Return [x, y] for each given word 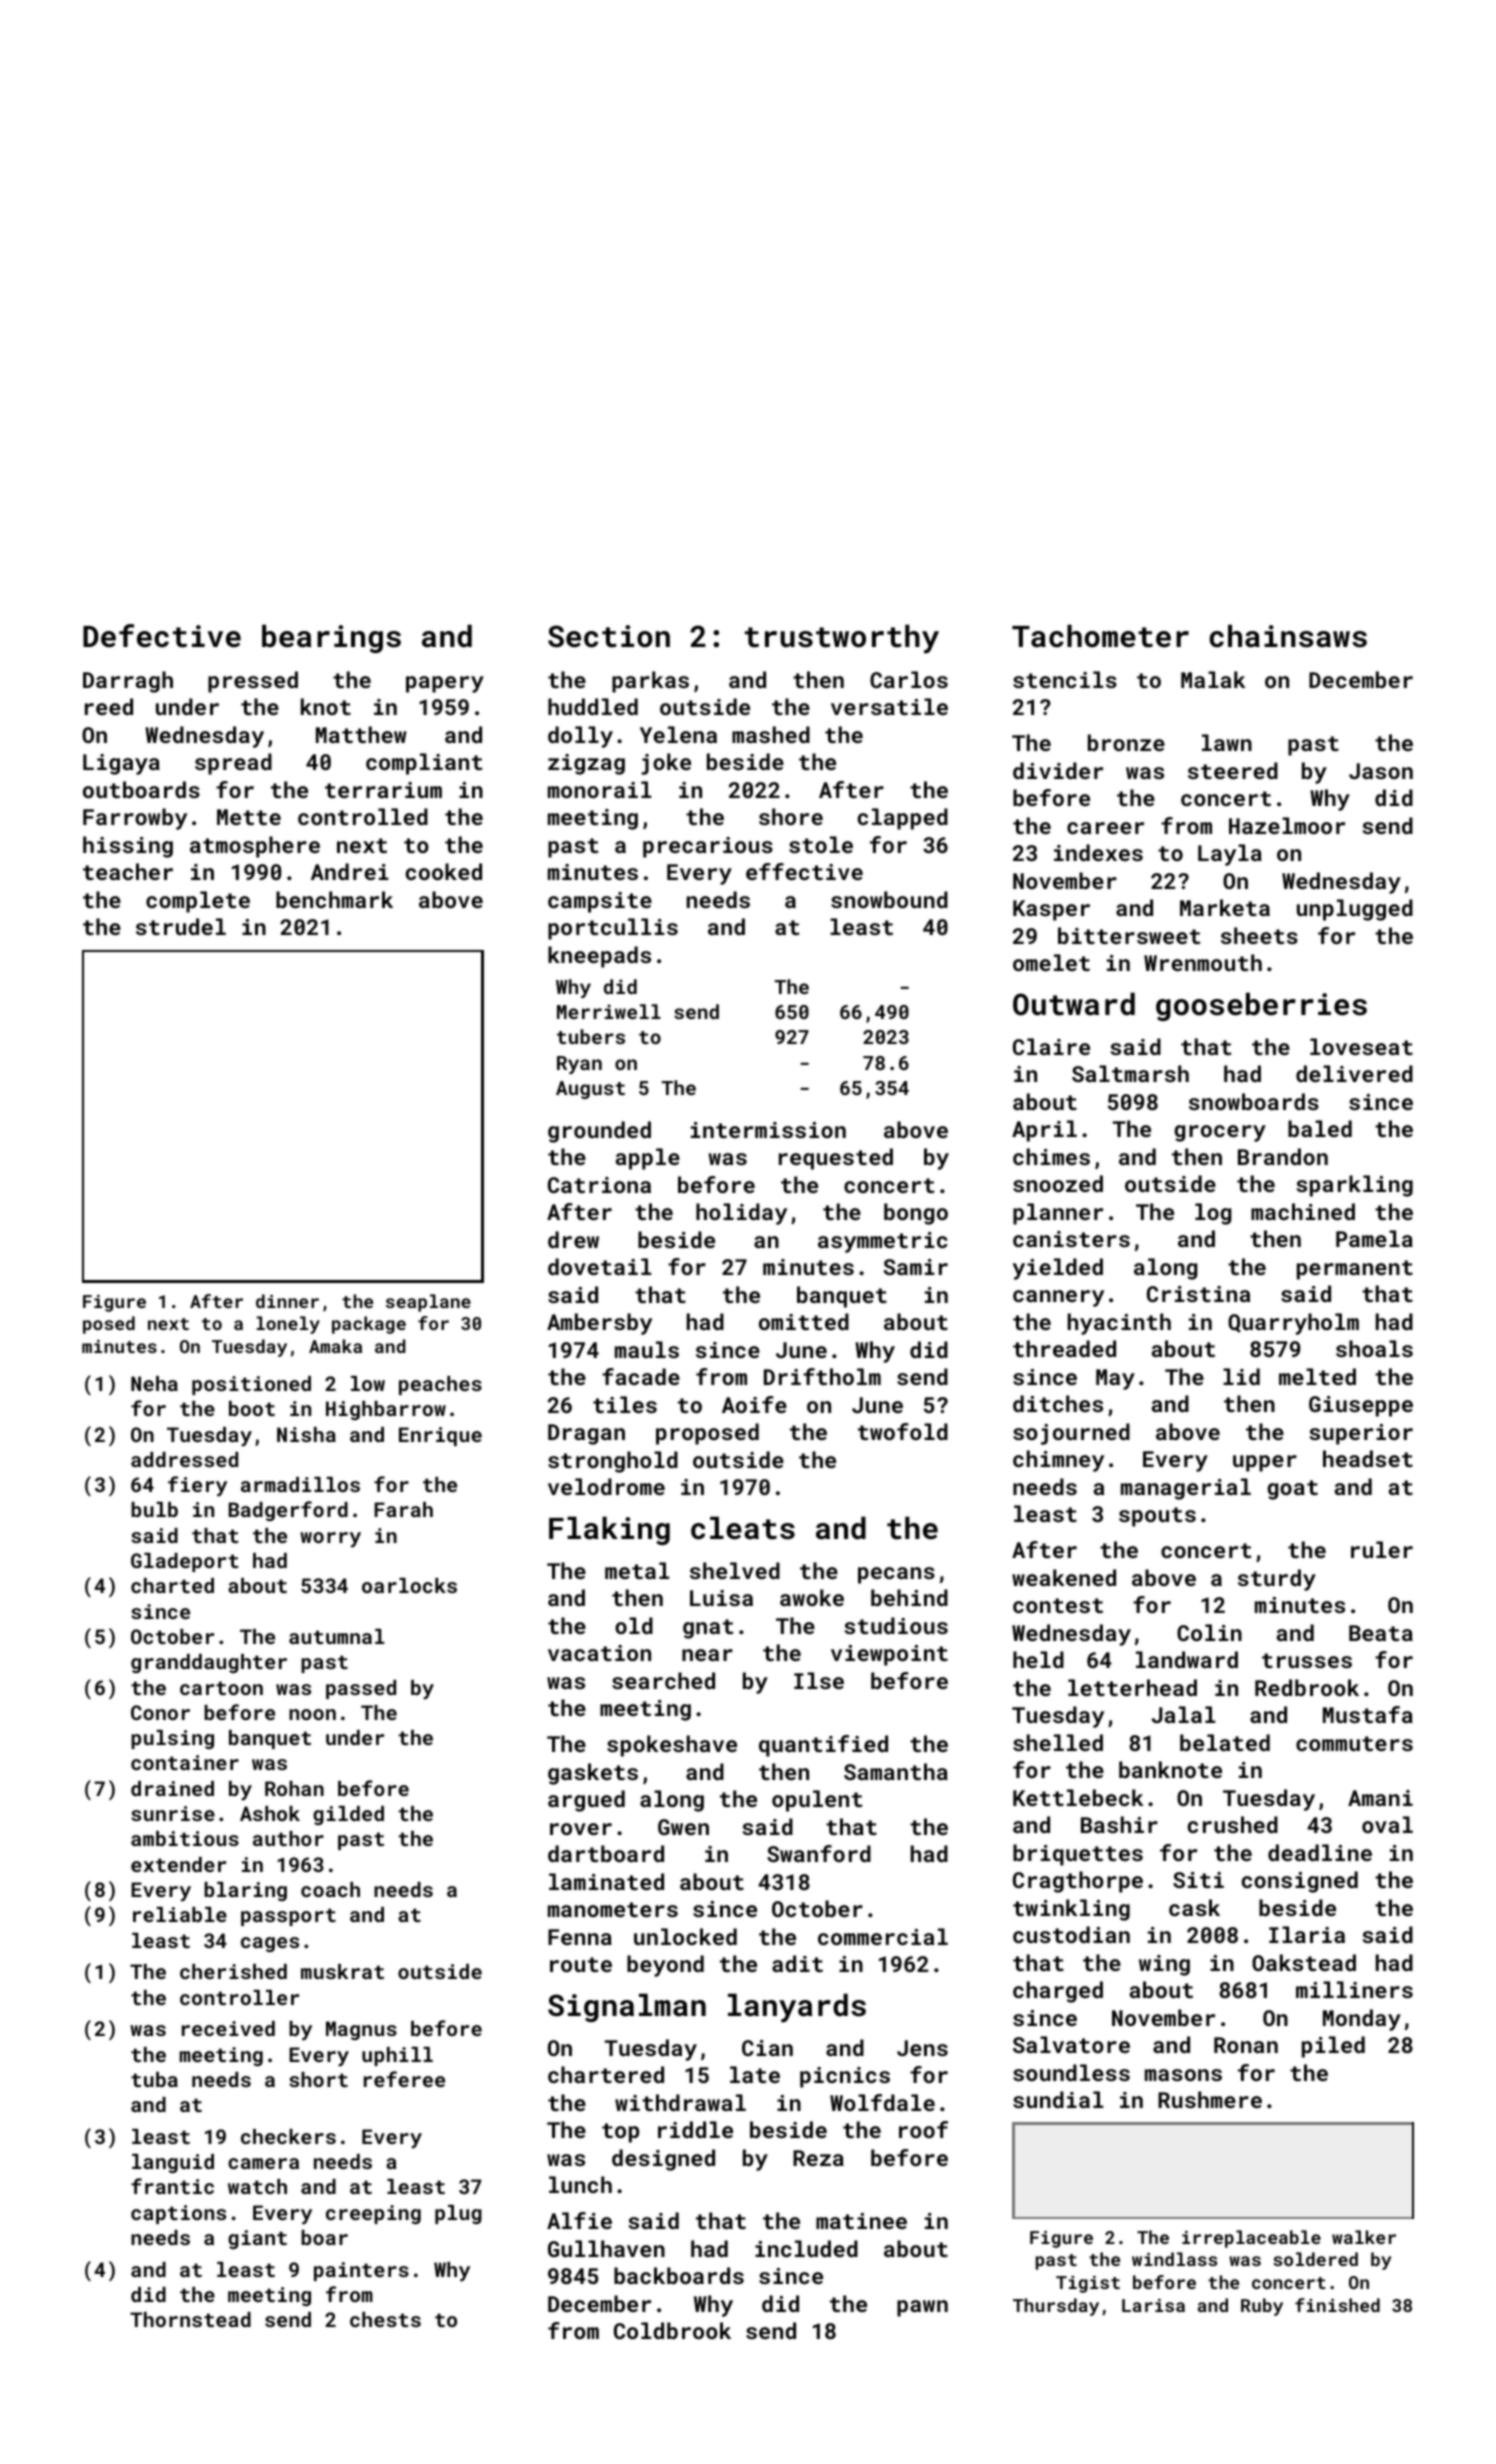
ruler [1382, 1549]
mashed [771, 734]
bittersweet [1129, 935]
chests [385, 2319]
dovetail [599, 1266]
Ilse [819, 1680]
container [185, 1762]
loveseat [1361, 1046]
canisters [1071, 1239]
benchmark [334, 899]
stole [821, 844]
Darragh [128, 682]
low [368, 1383]
